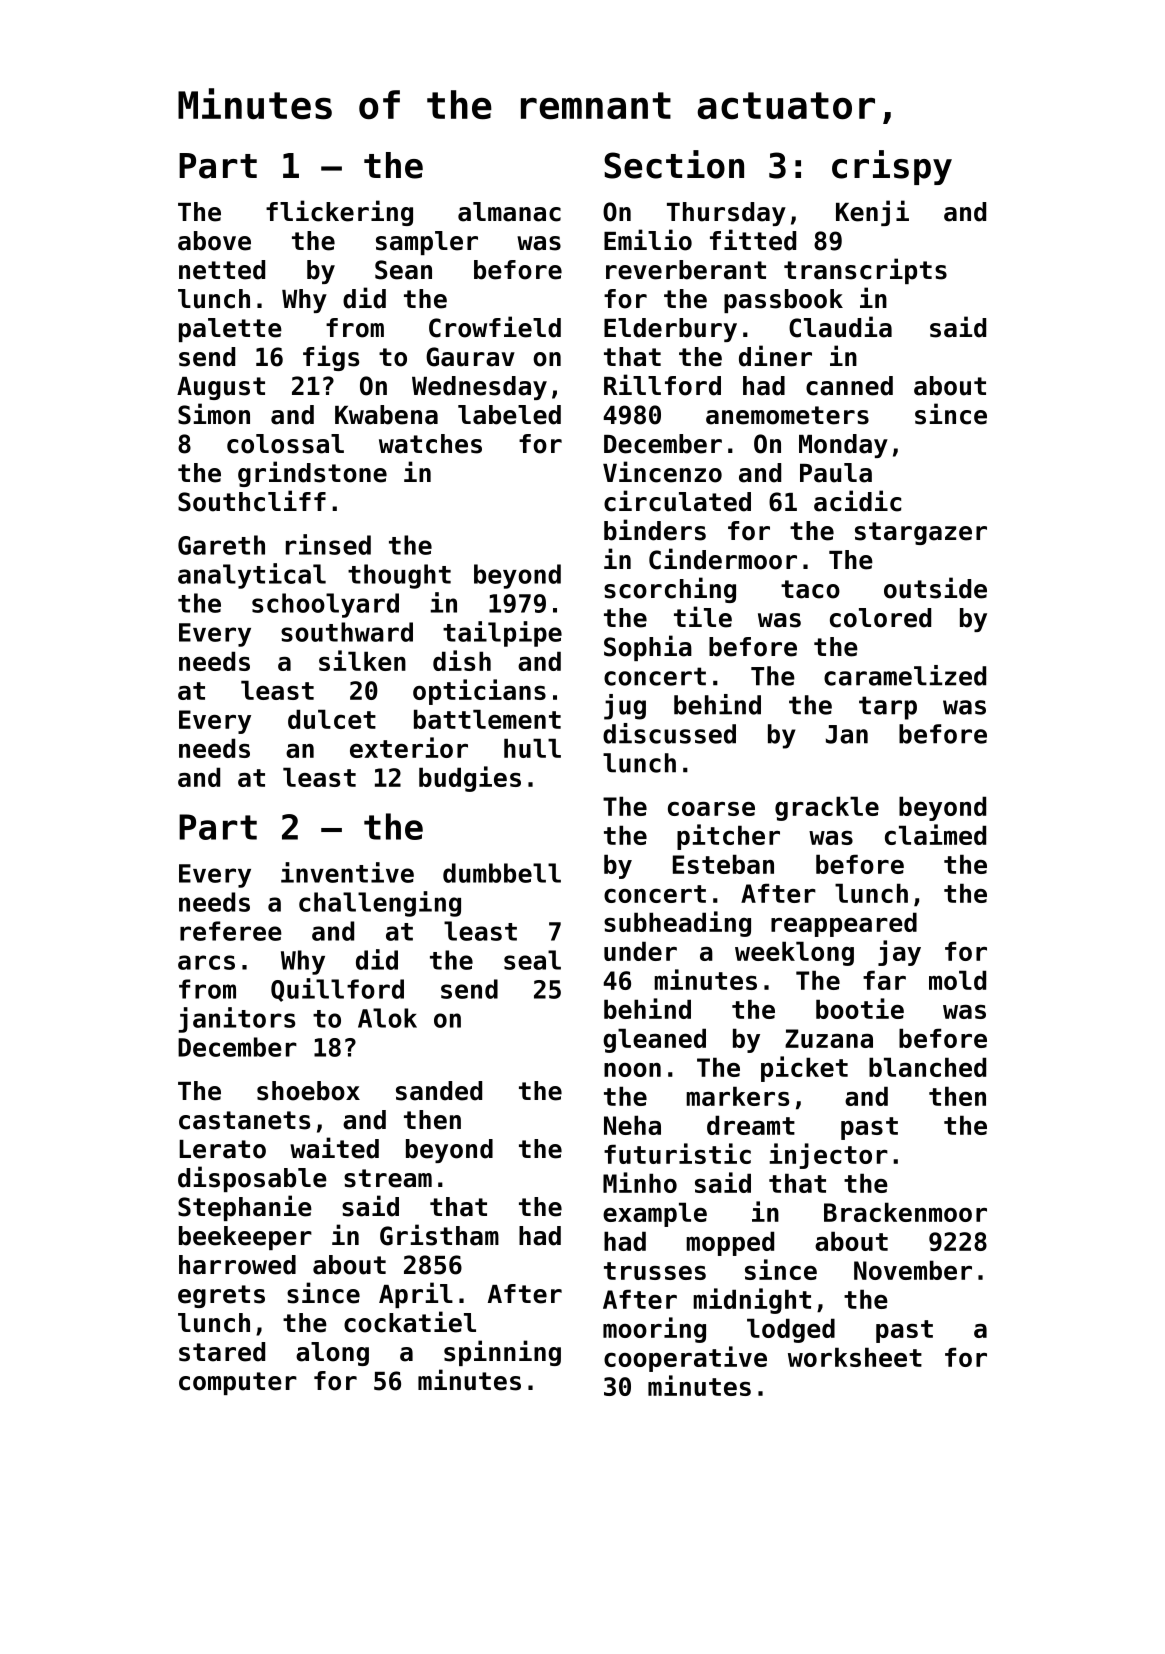  I want to click on sanded, so click(439, 1091).
